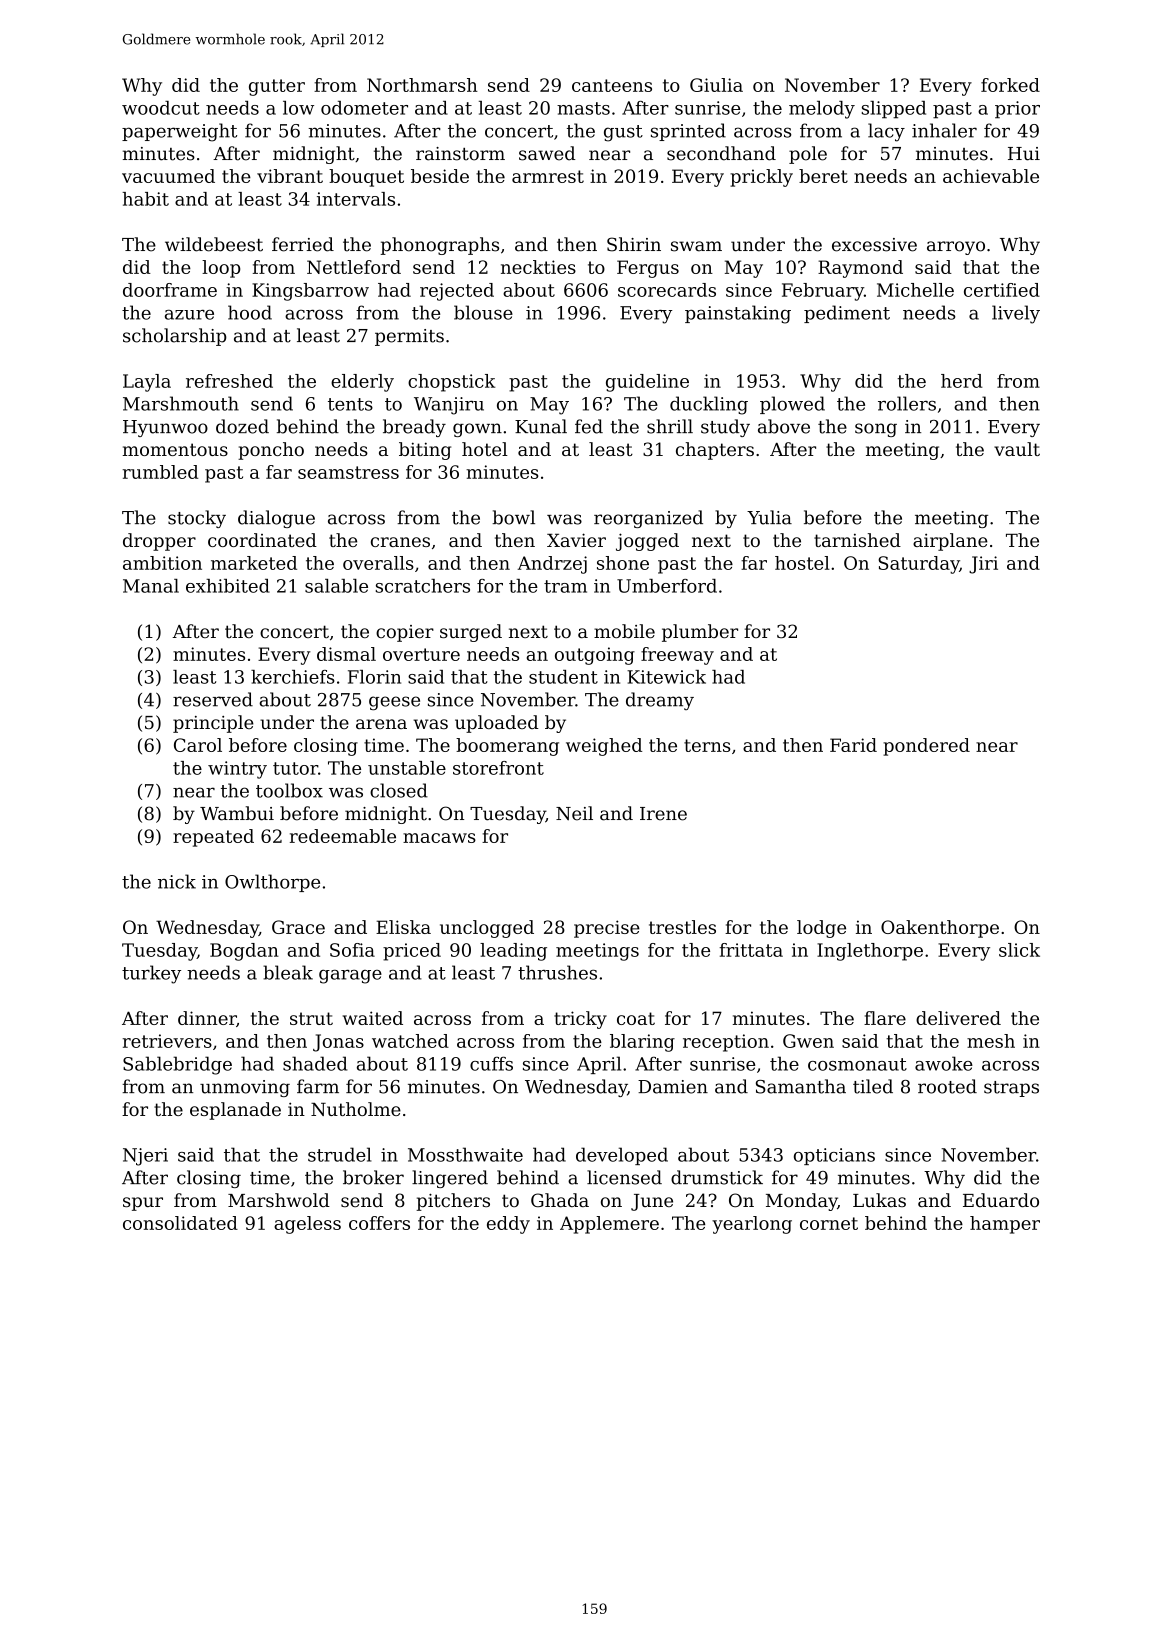  What do you see at coordinates (1010, 85) in the image?
I see `forked` at bounding box center [1010, 85].
